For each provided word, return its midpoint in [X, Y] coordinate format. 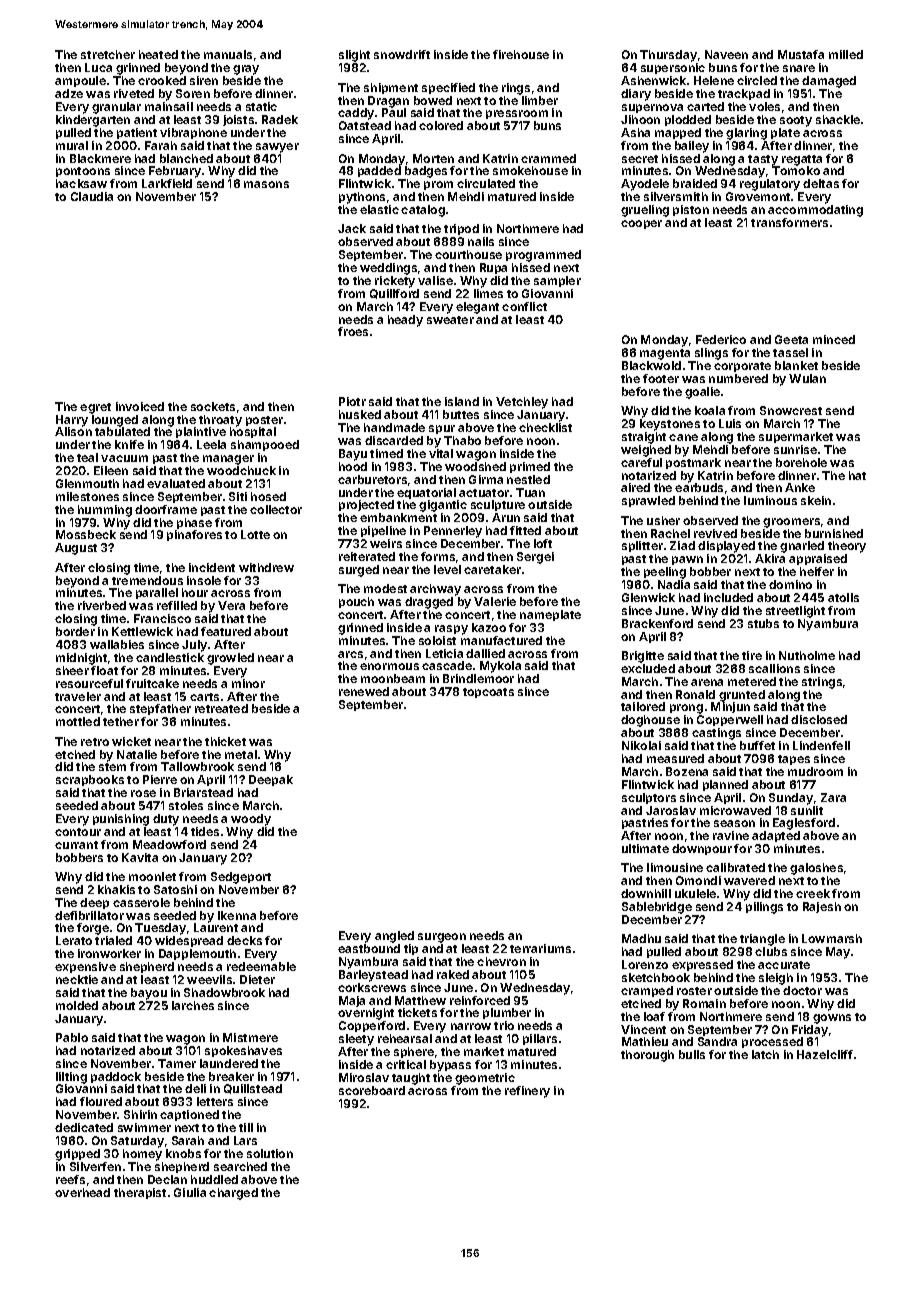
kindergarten [93, 121]
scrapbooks [90, 780]
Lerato [74, 940]
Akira [770, 558]
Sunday [791, 799]
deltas [821, 183]
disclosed [819, 719]
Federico [721, 339]
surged [359, 571]
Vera [231, 605]
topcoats [488, 693]
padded [379, 171]
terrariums [540, 948]
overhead [82, 1192]
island [462, 401]
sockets [213, 406]
